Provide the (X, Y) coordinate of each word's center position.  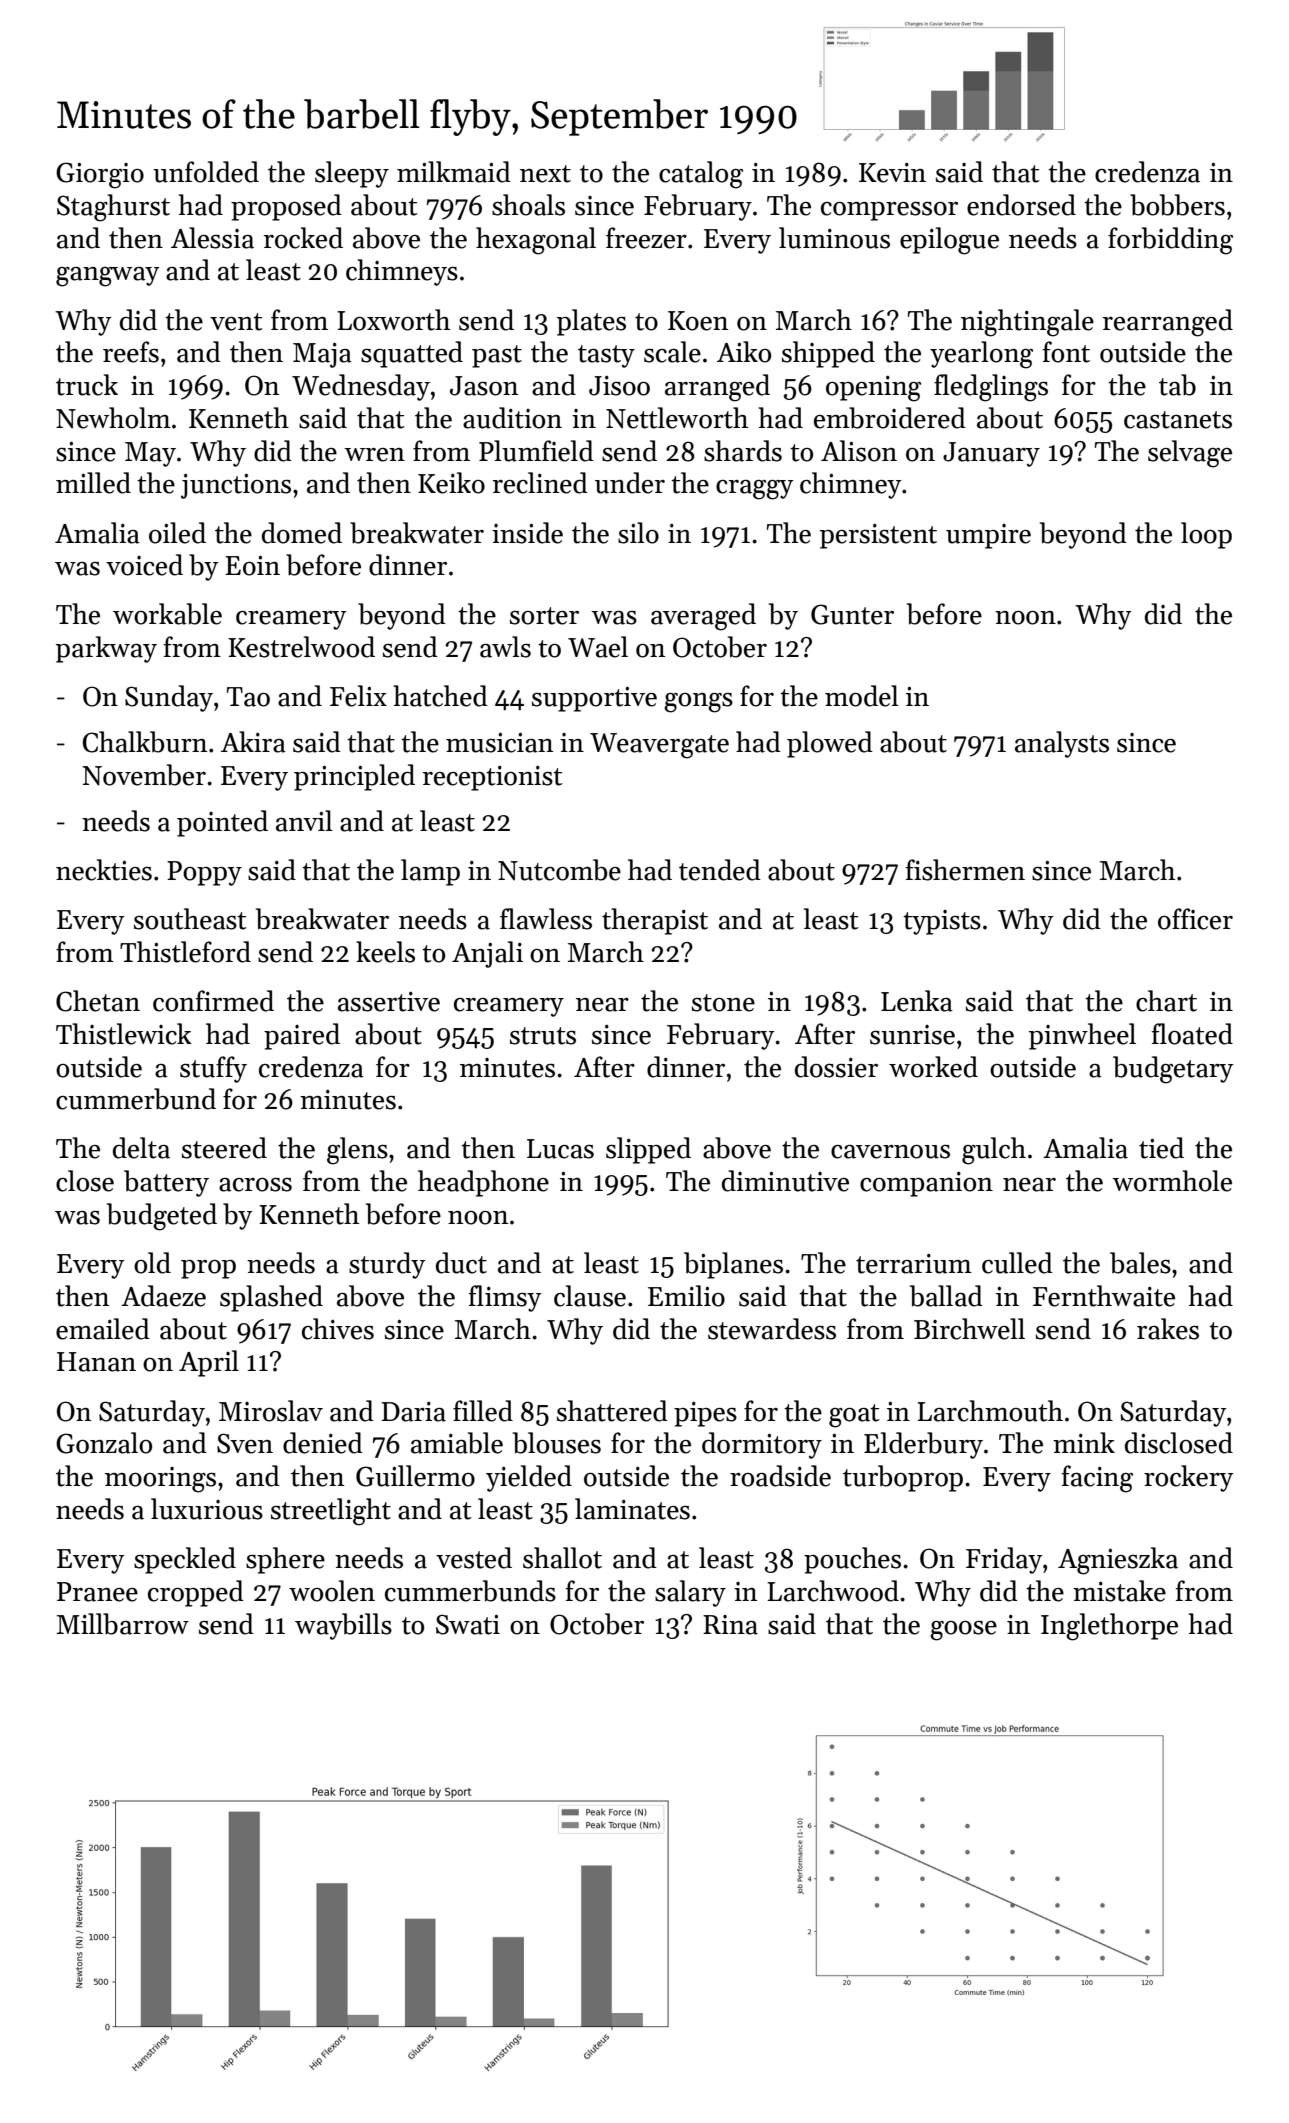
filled (483, 1411)
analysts (1062, 744)
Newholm (113, 418)
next (545, 174)
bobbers (1177, 205)
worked (933, 1067)
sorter (544, 616)
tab (1177, 385)
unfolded (206, 172)
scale (672, 352)
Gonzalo (104, 1443)
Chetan (98, 1001)
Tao (248, 697)
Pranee (97, 1592)
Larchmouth (990, 1411)
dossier (836, 1067)
